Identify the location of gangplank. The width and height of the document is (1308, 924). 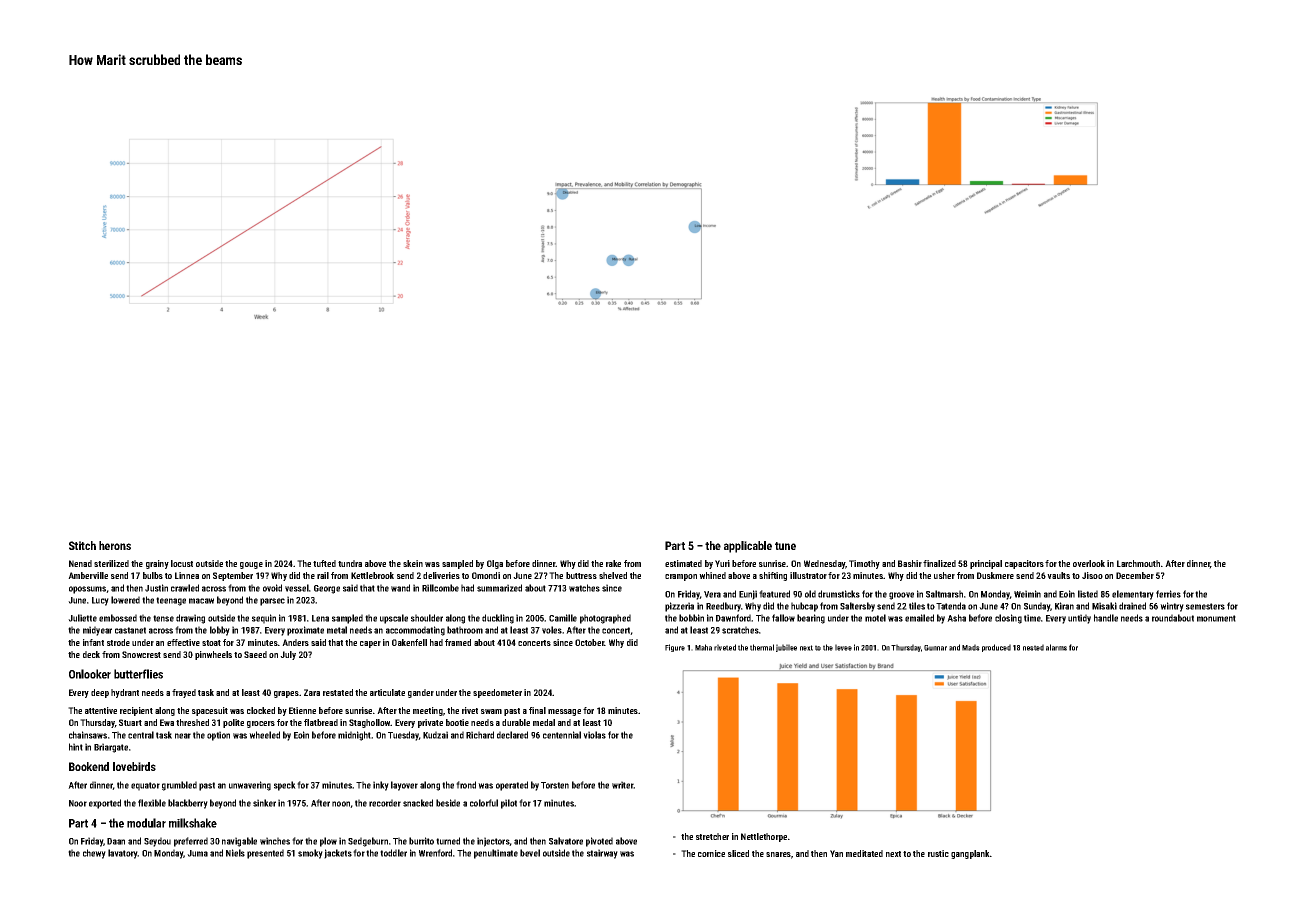
(970, 854).
